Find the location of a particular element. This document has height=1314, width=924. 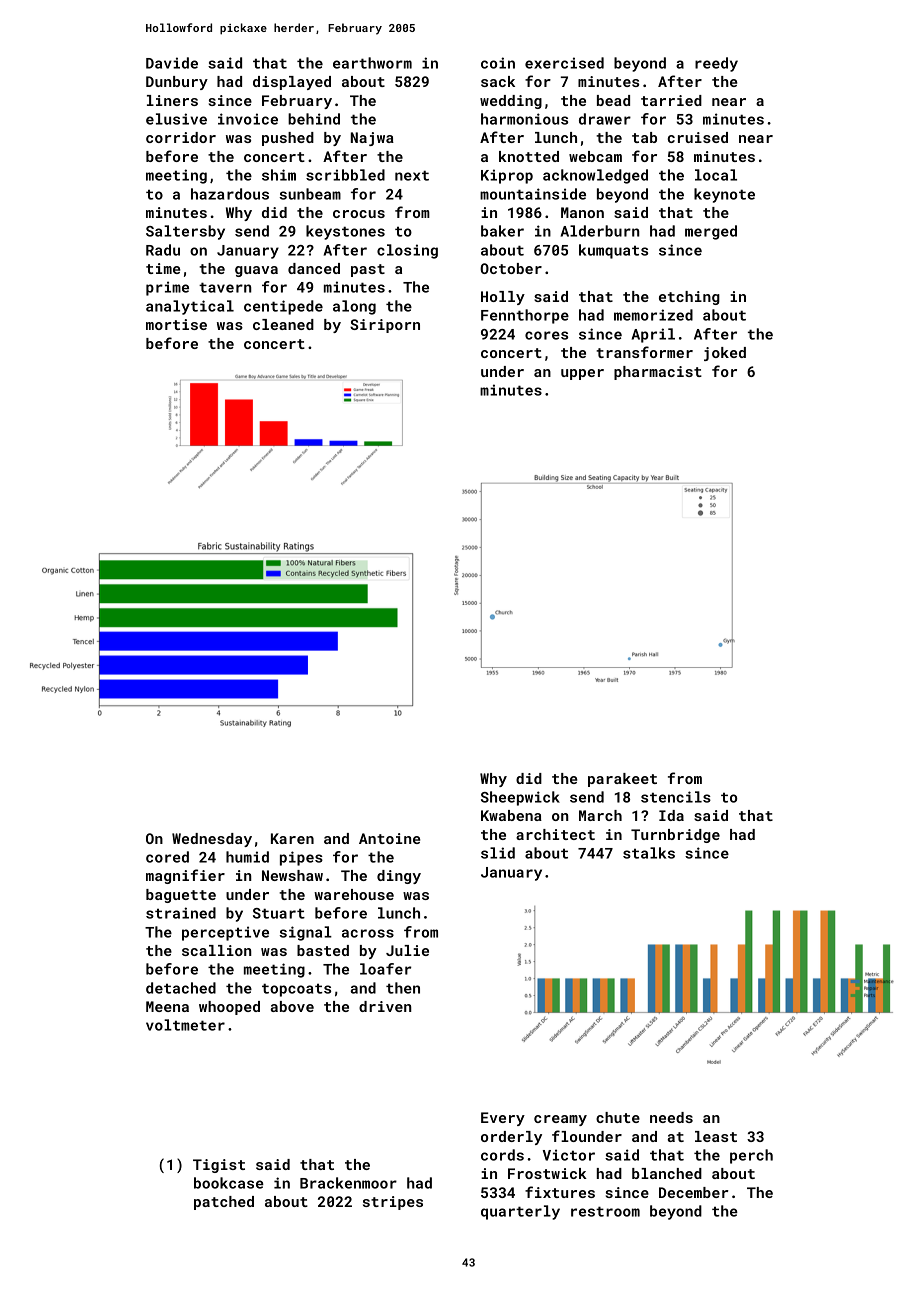

cleaned is located at coordinates (283, 324).
